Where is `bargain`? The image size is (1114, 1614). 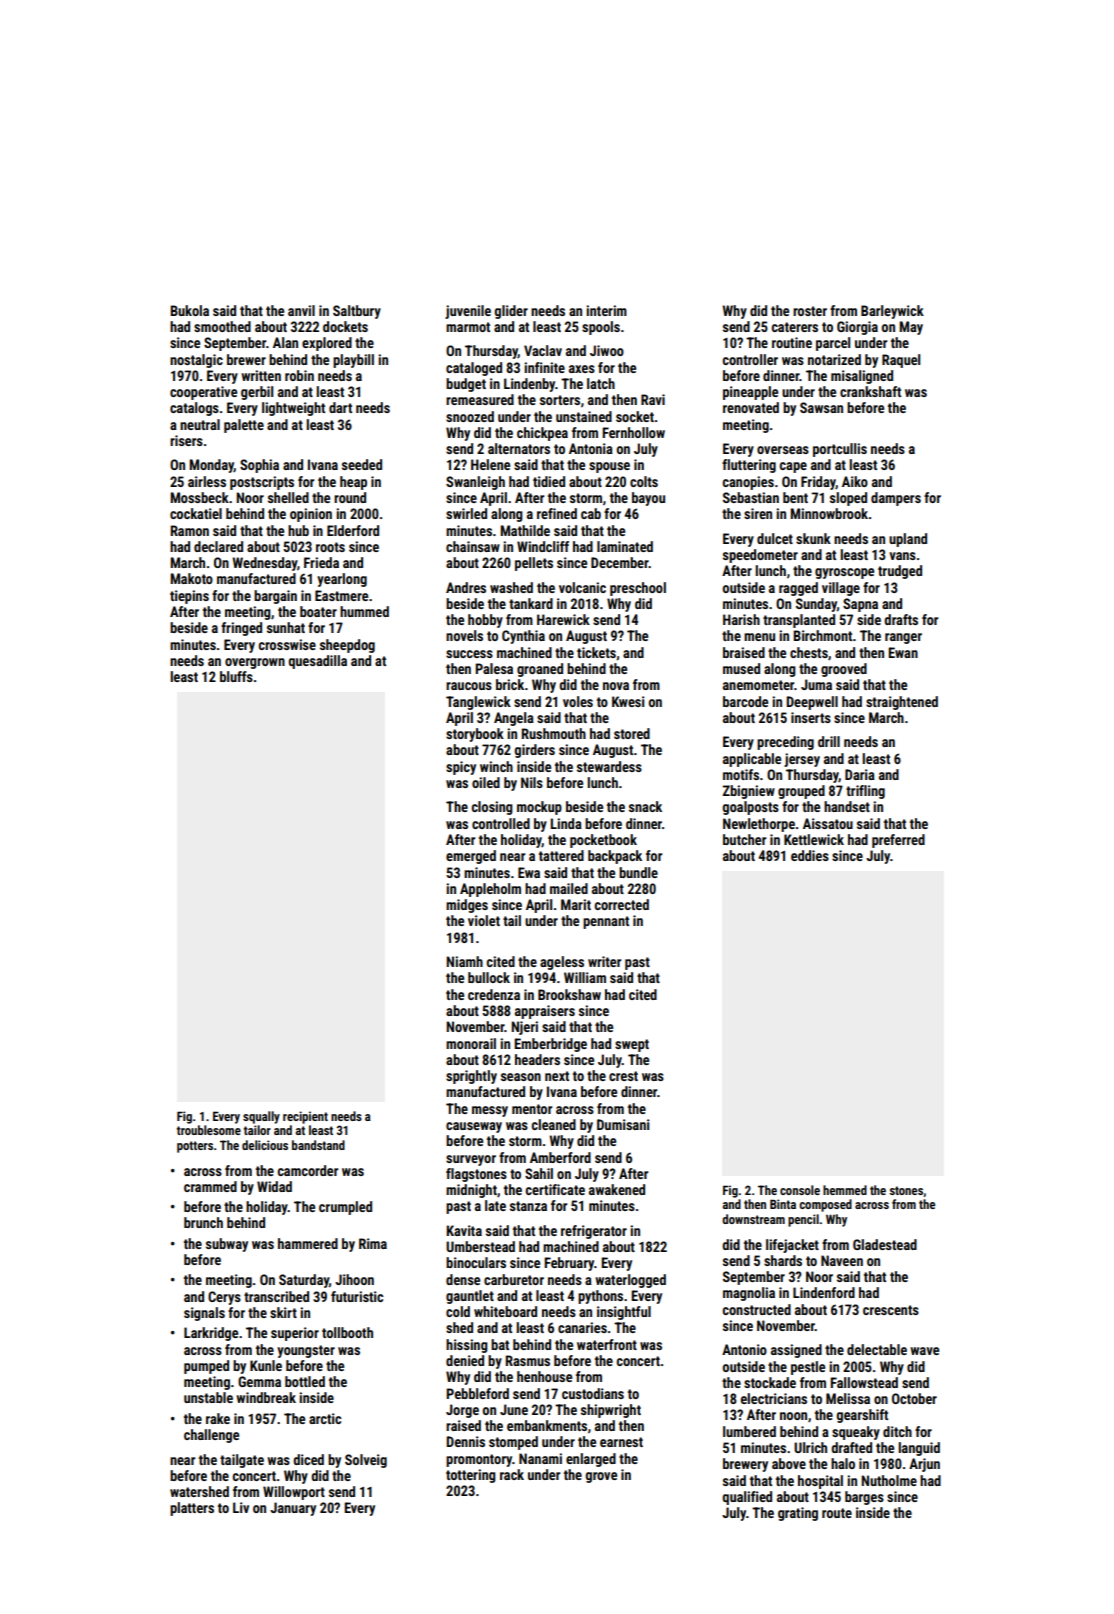 bargain is located at coordinates (275, 597).
